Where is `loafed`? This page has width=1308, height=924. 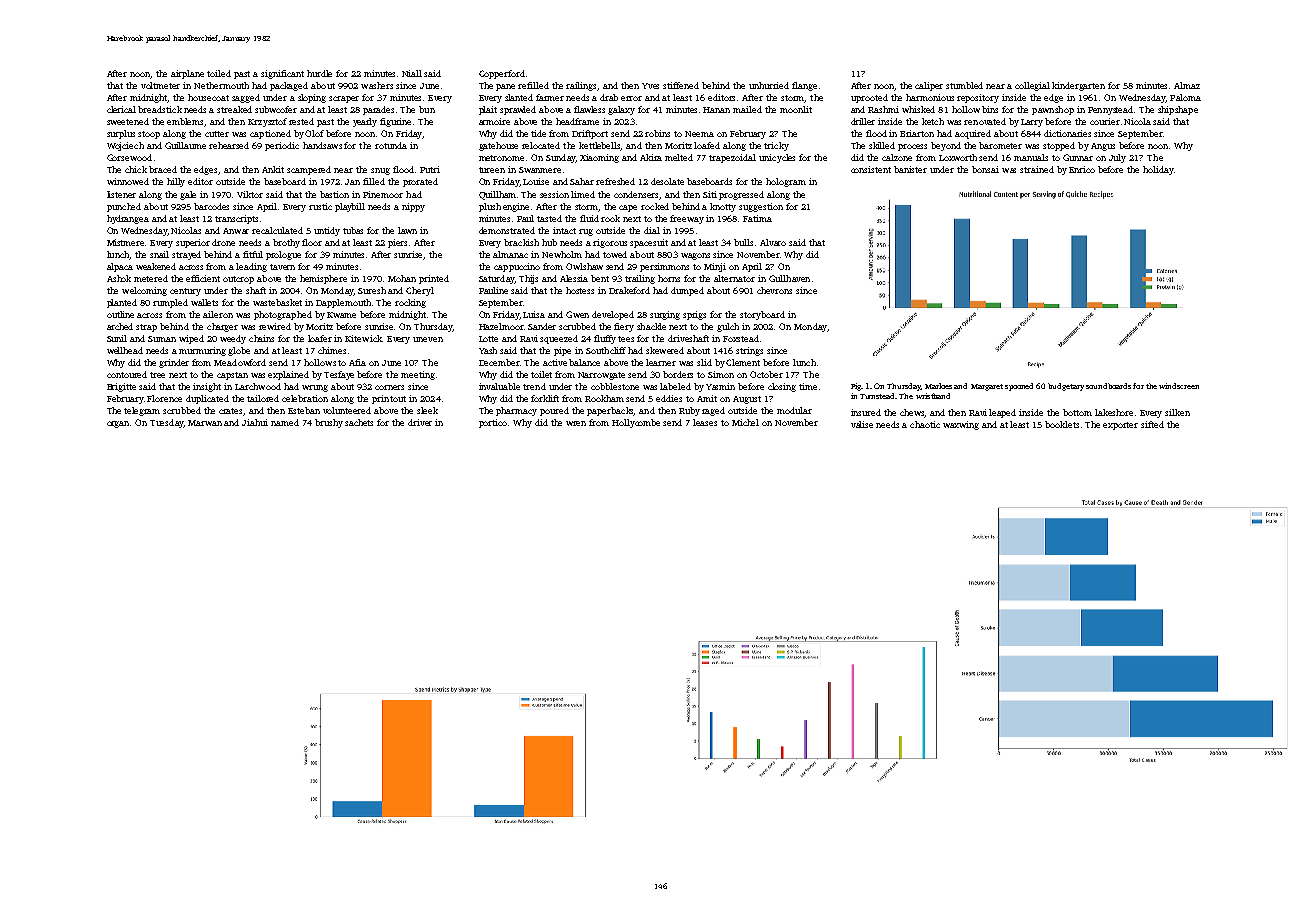
loafed is located at coordinates (707, 145).
